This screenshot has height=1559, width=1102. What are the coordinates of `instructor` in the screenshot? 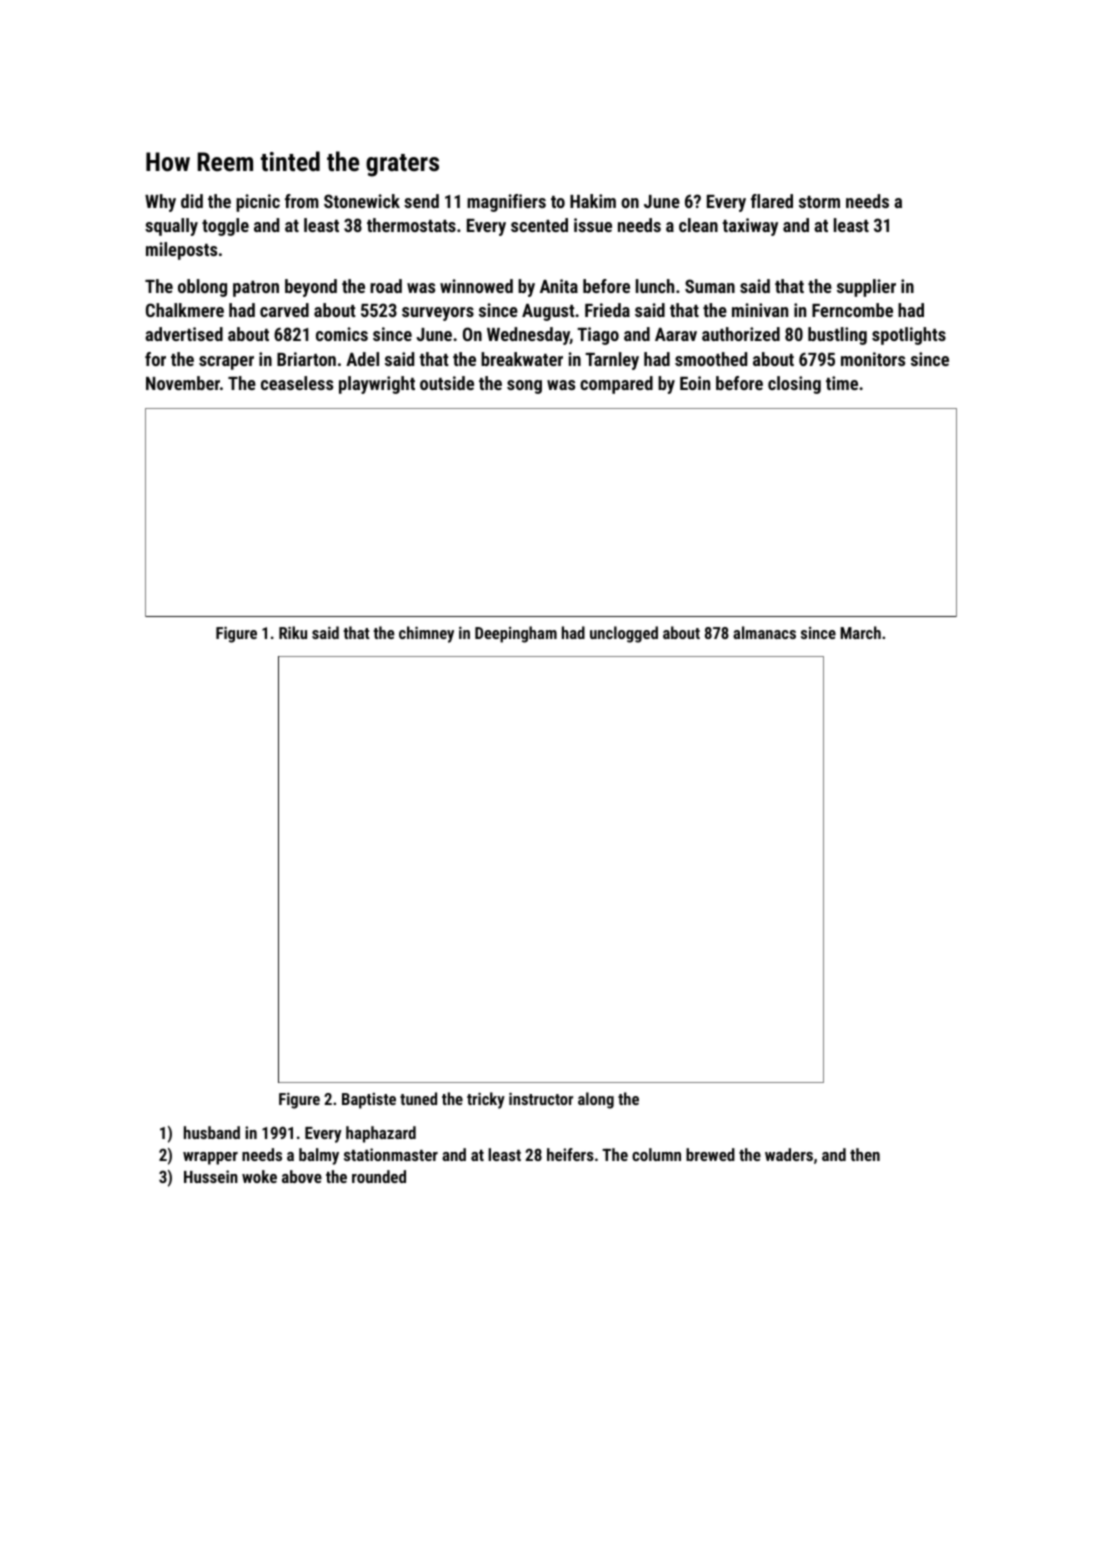 It's located at (541, 1098).
